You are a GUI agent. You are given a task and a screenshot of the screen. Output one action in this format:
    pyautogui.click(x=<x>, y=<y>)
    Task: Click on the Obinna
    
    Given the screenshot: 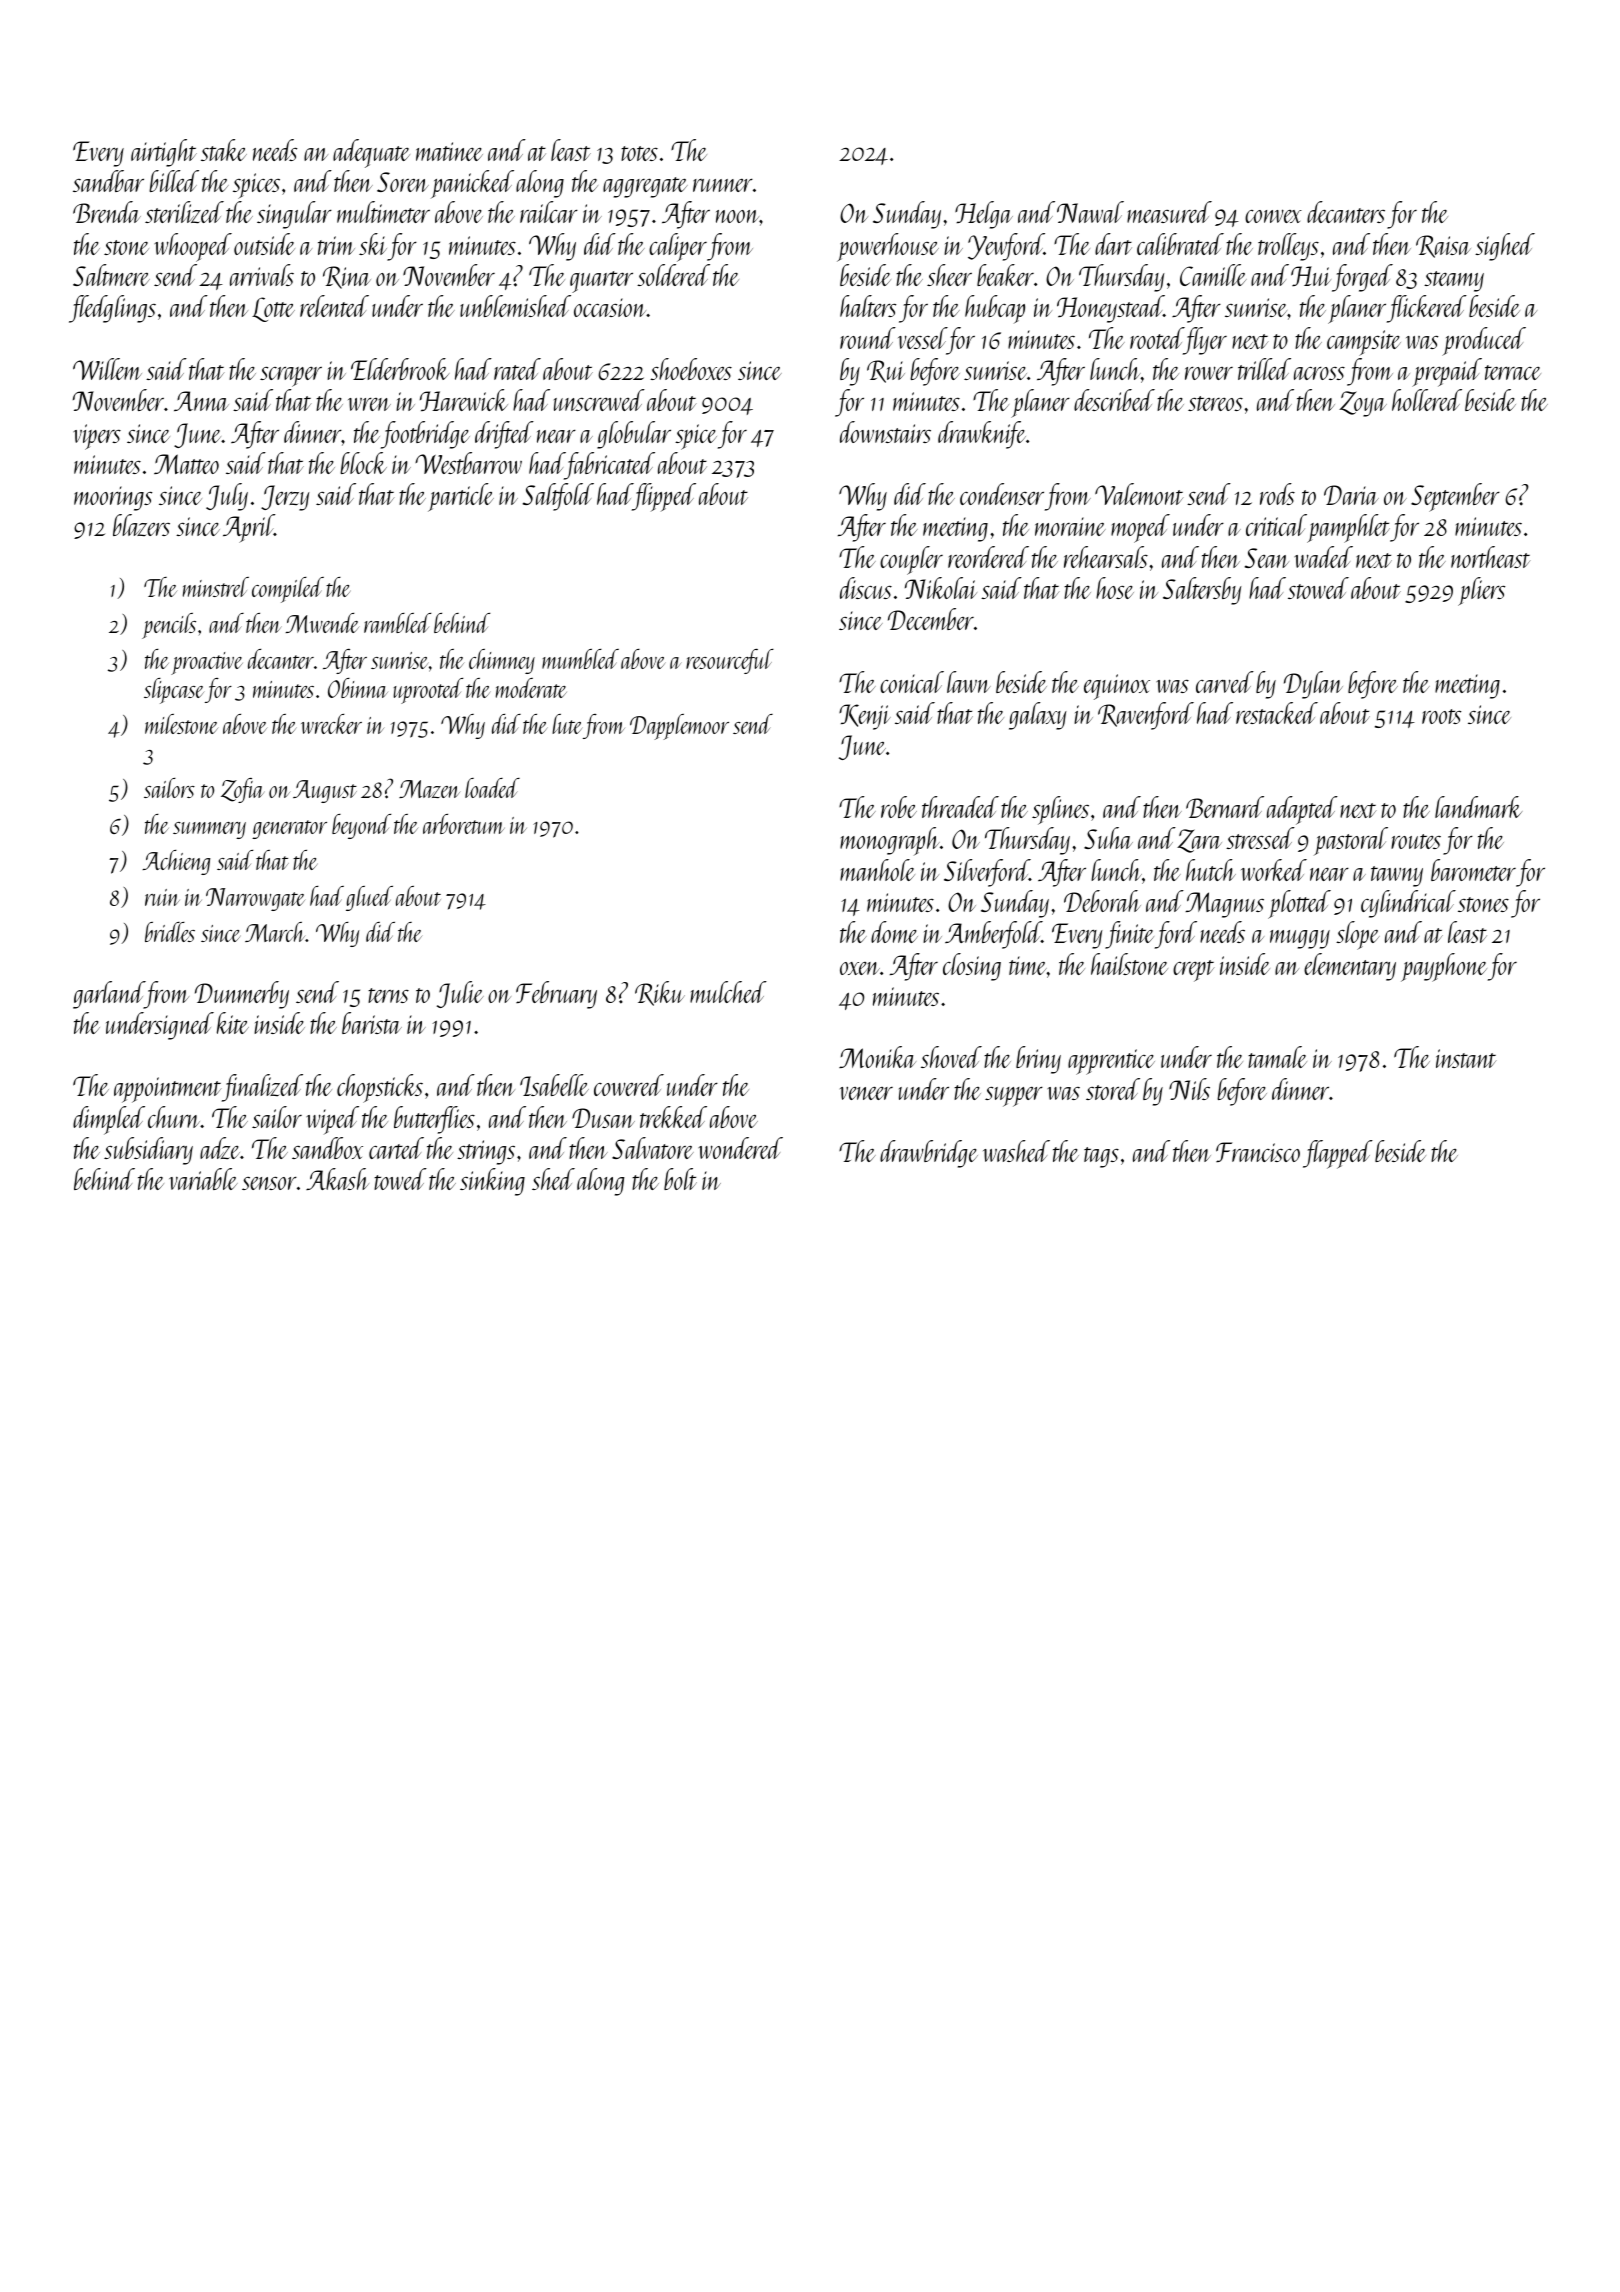 What is the action you would take?
    pyautogui.click(x=358, y=688)
